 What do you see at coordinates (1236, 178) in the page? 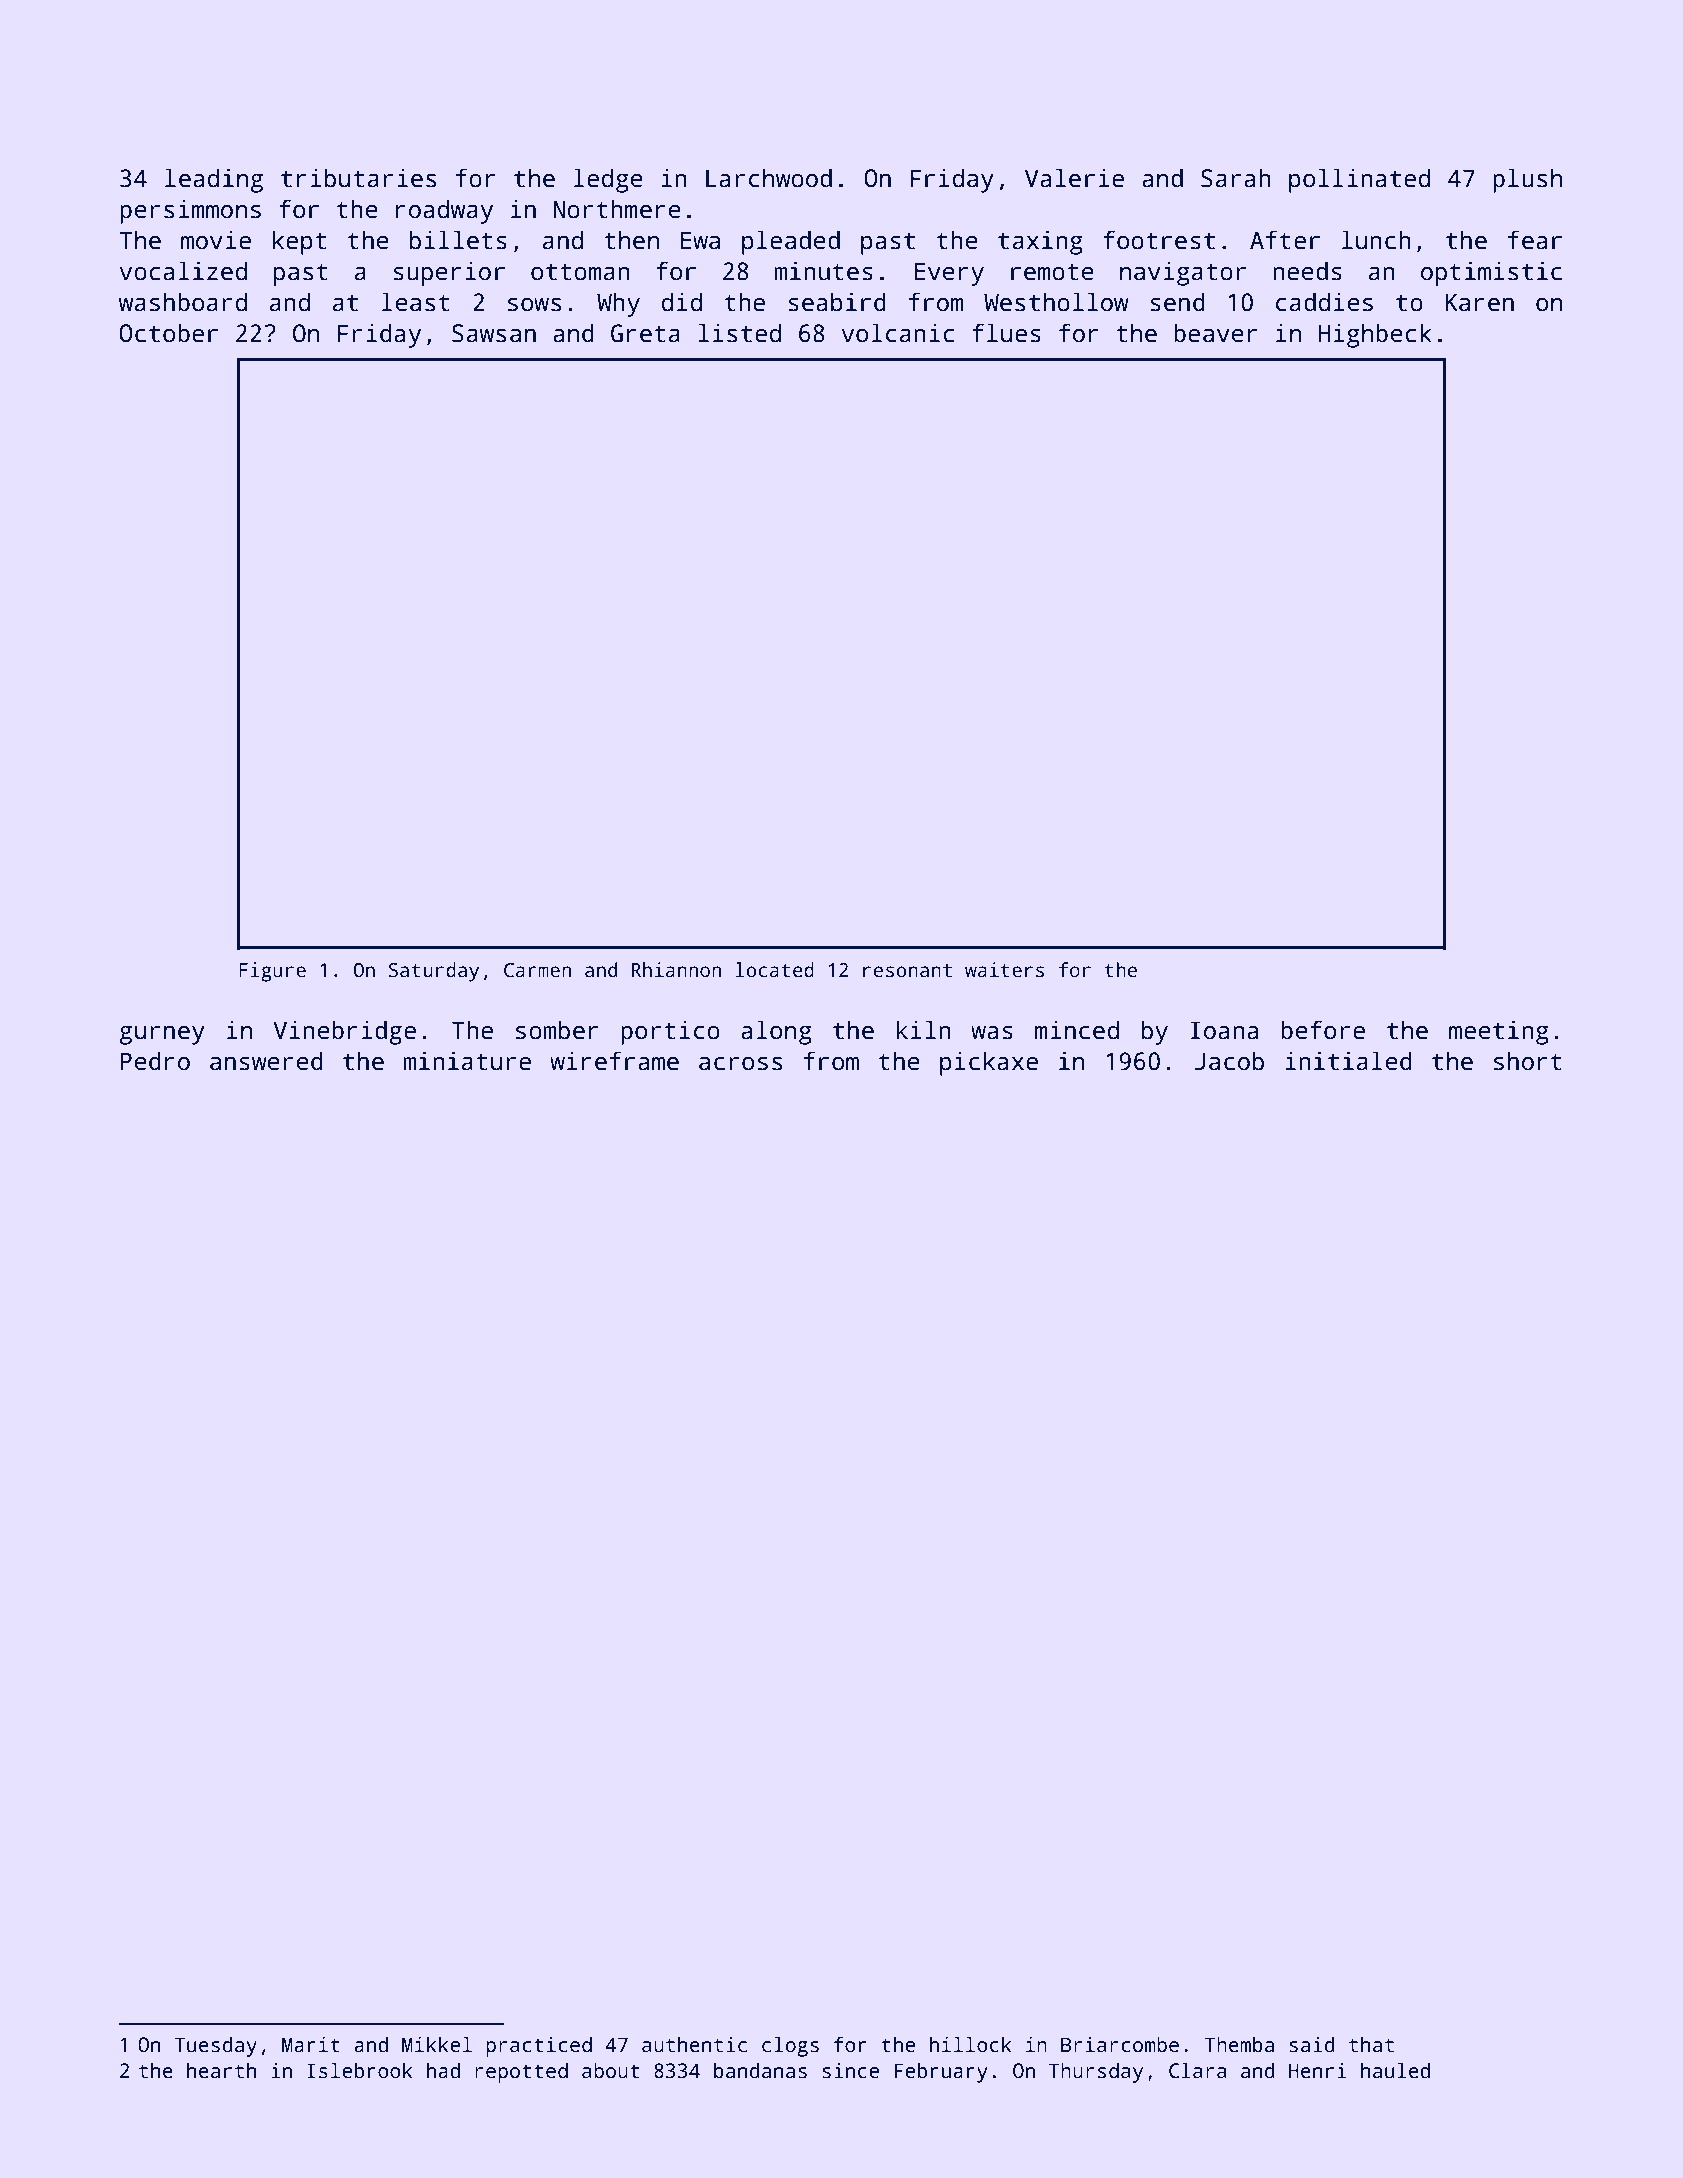
I see `Sarah` at bounding box center [1236, 178].
